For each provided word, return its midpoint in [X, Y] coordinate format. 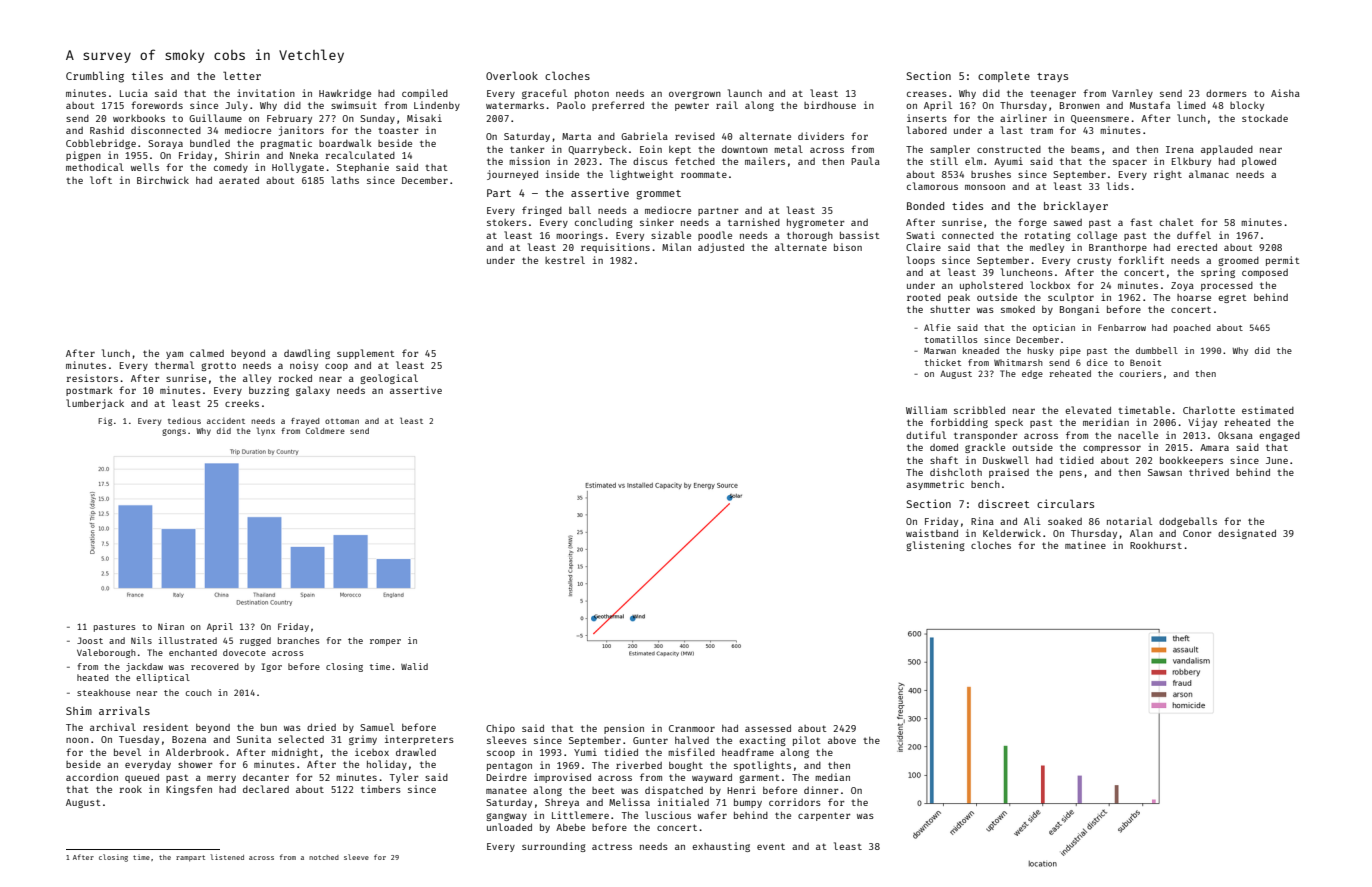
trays [1052, 77]
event [771, 846]
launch [745, 93]
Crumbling [95, 77]
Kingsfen [189, 790]
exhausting [721, 847]
